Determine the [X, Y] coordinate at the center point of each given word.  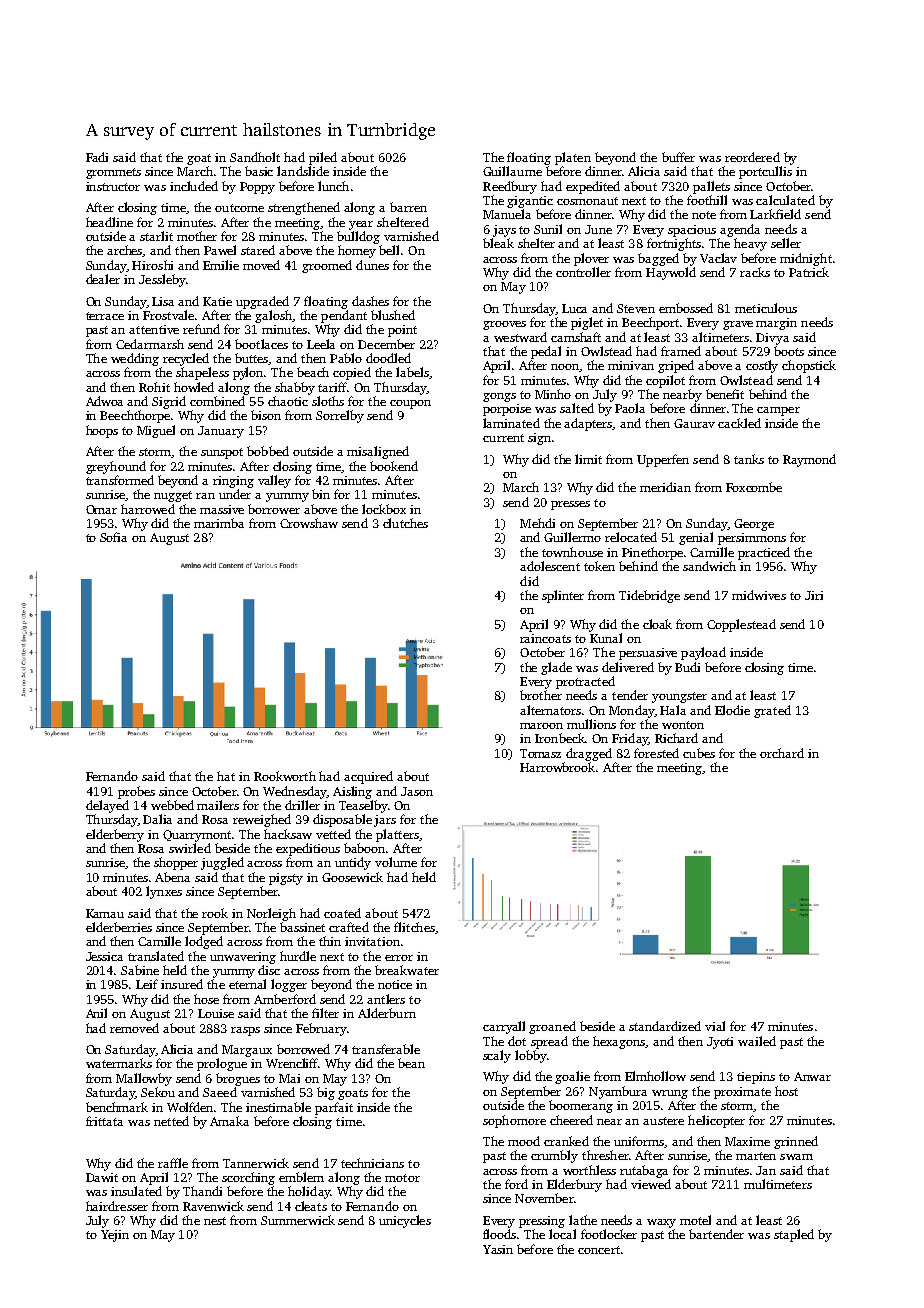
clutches [405, 523]
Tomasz [540, 753]
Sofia [113, 537]
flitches [414, 927]
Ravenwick [213, 1206]
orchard [782, 753]
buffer [678, 157]
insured [182, 984]
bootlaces [261, 344]
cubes [699, 753]
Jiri [814, 595]
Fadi [97, 157]
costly [762, 366]
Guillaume [512, 171]
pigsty [286, 879]
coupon [410, 404]
